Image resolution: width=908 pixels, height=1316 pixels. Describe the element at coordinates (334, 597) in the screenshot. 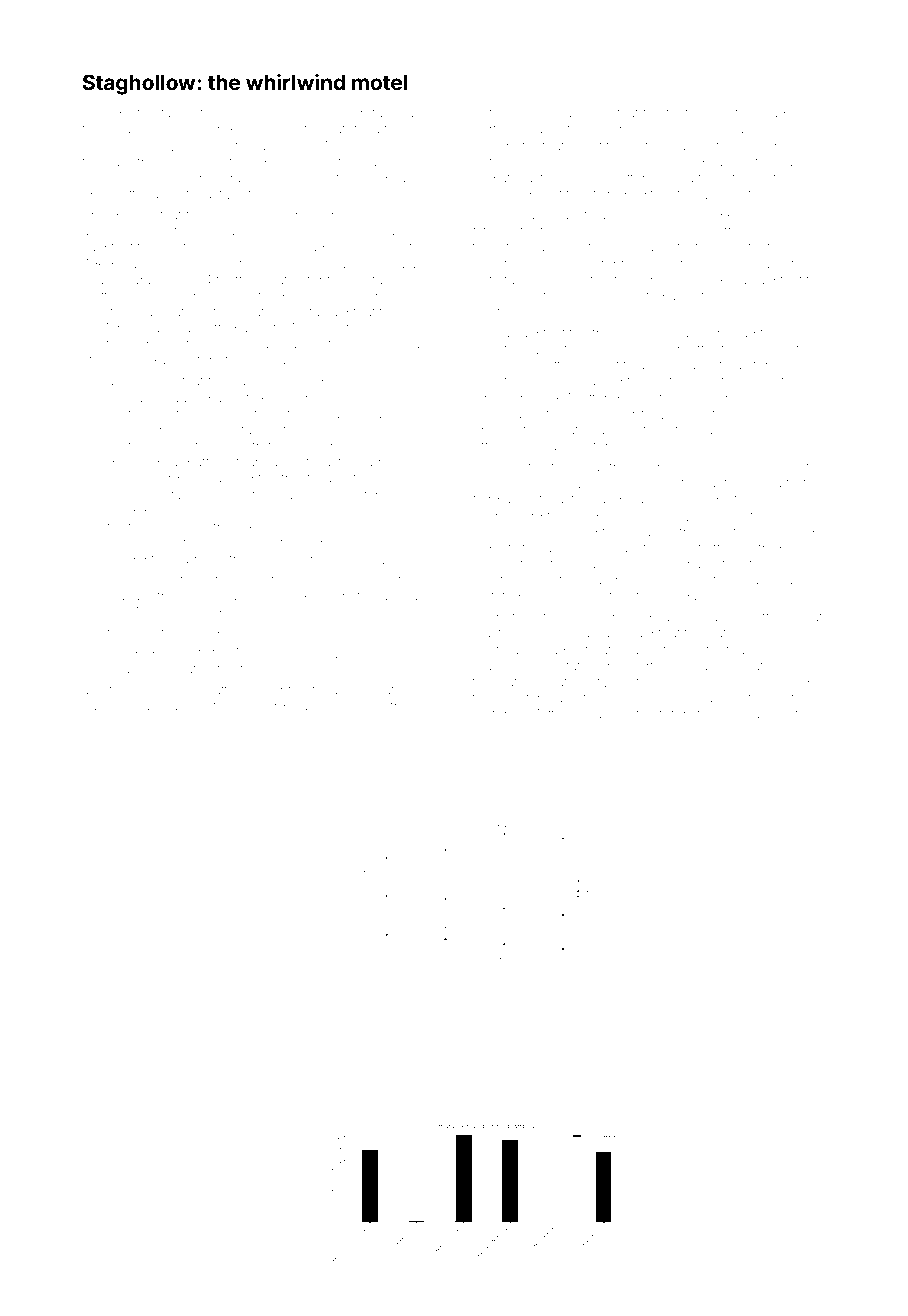

I see `visors` at that location.
